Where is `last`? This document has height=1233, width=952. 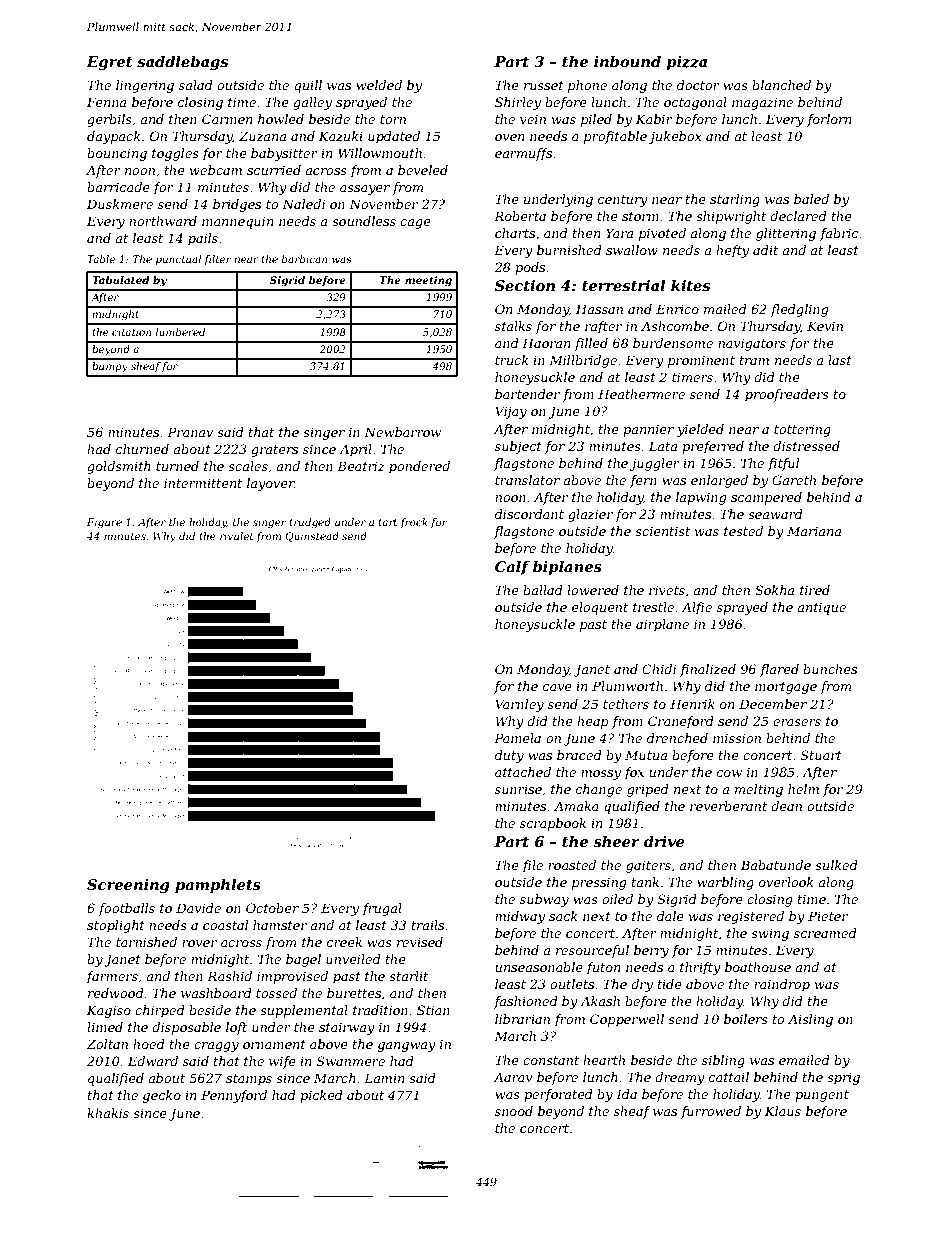
last is located at coordinates (840, 360).
